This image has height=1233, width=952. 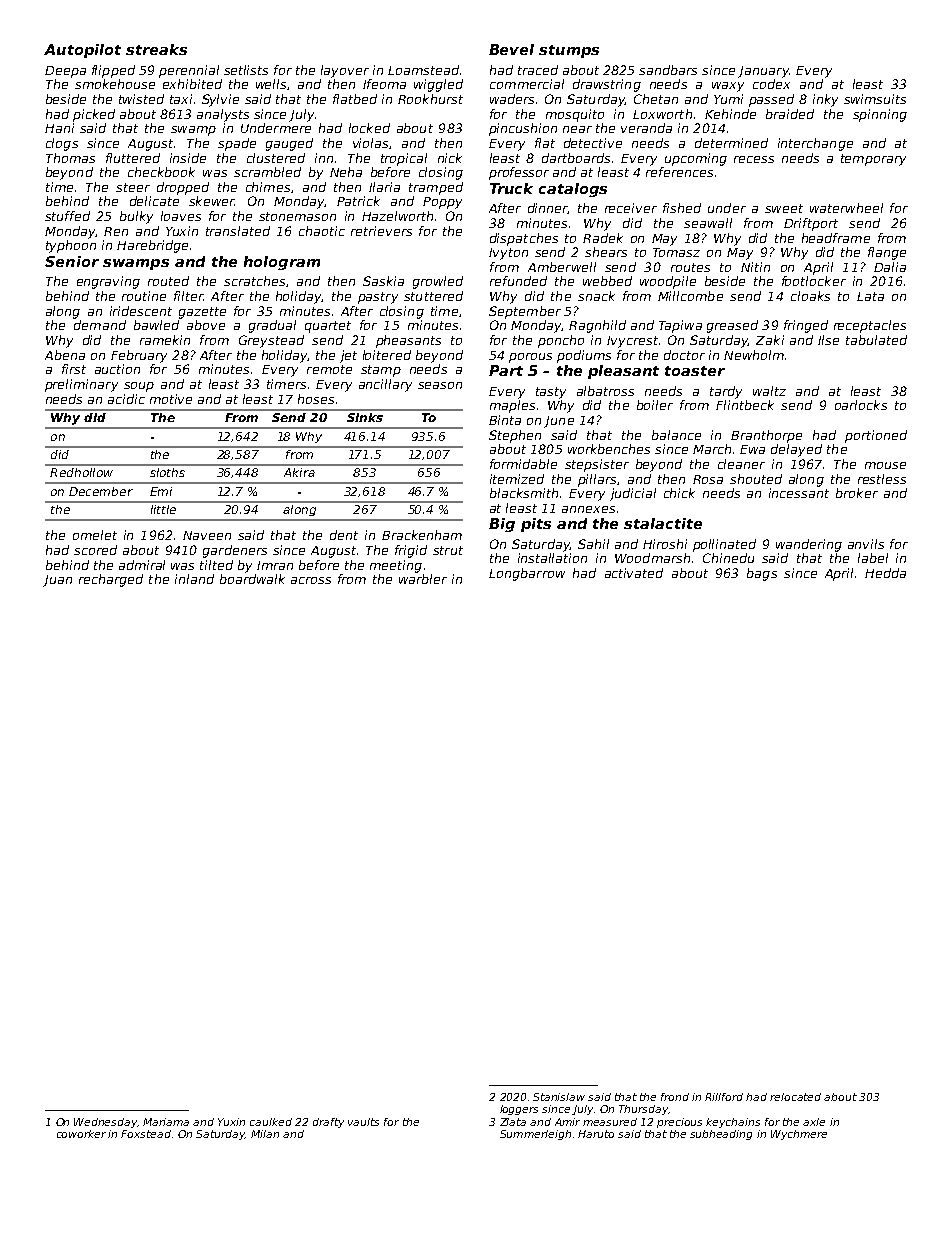 What do you see at coordinates (207, 535) in the image?
I see `Naveen` at bounding box center [207, 535].
